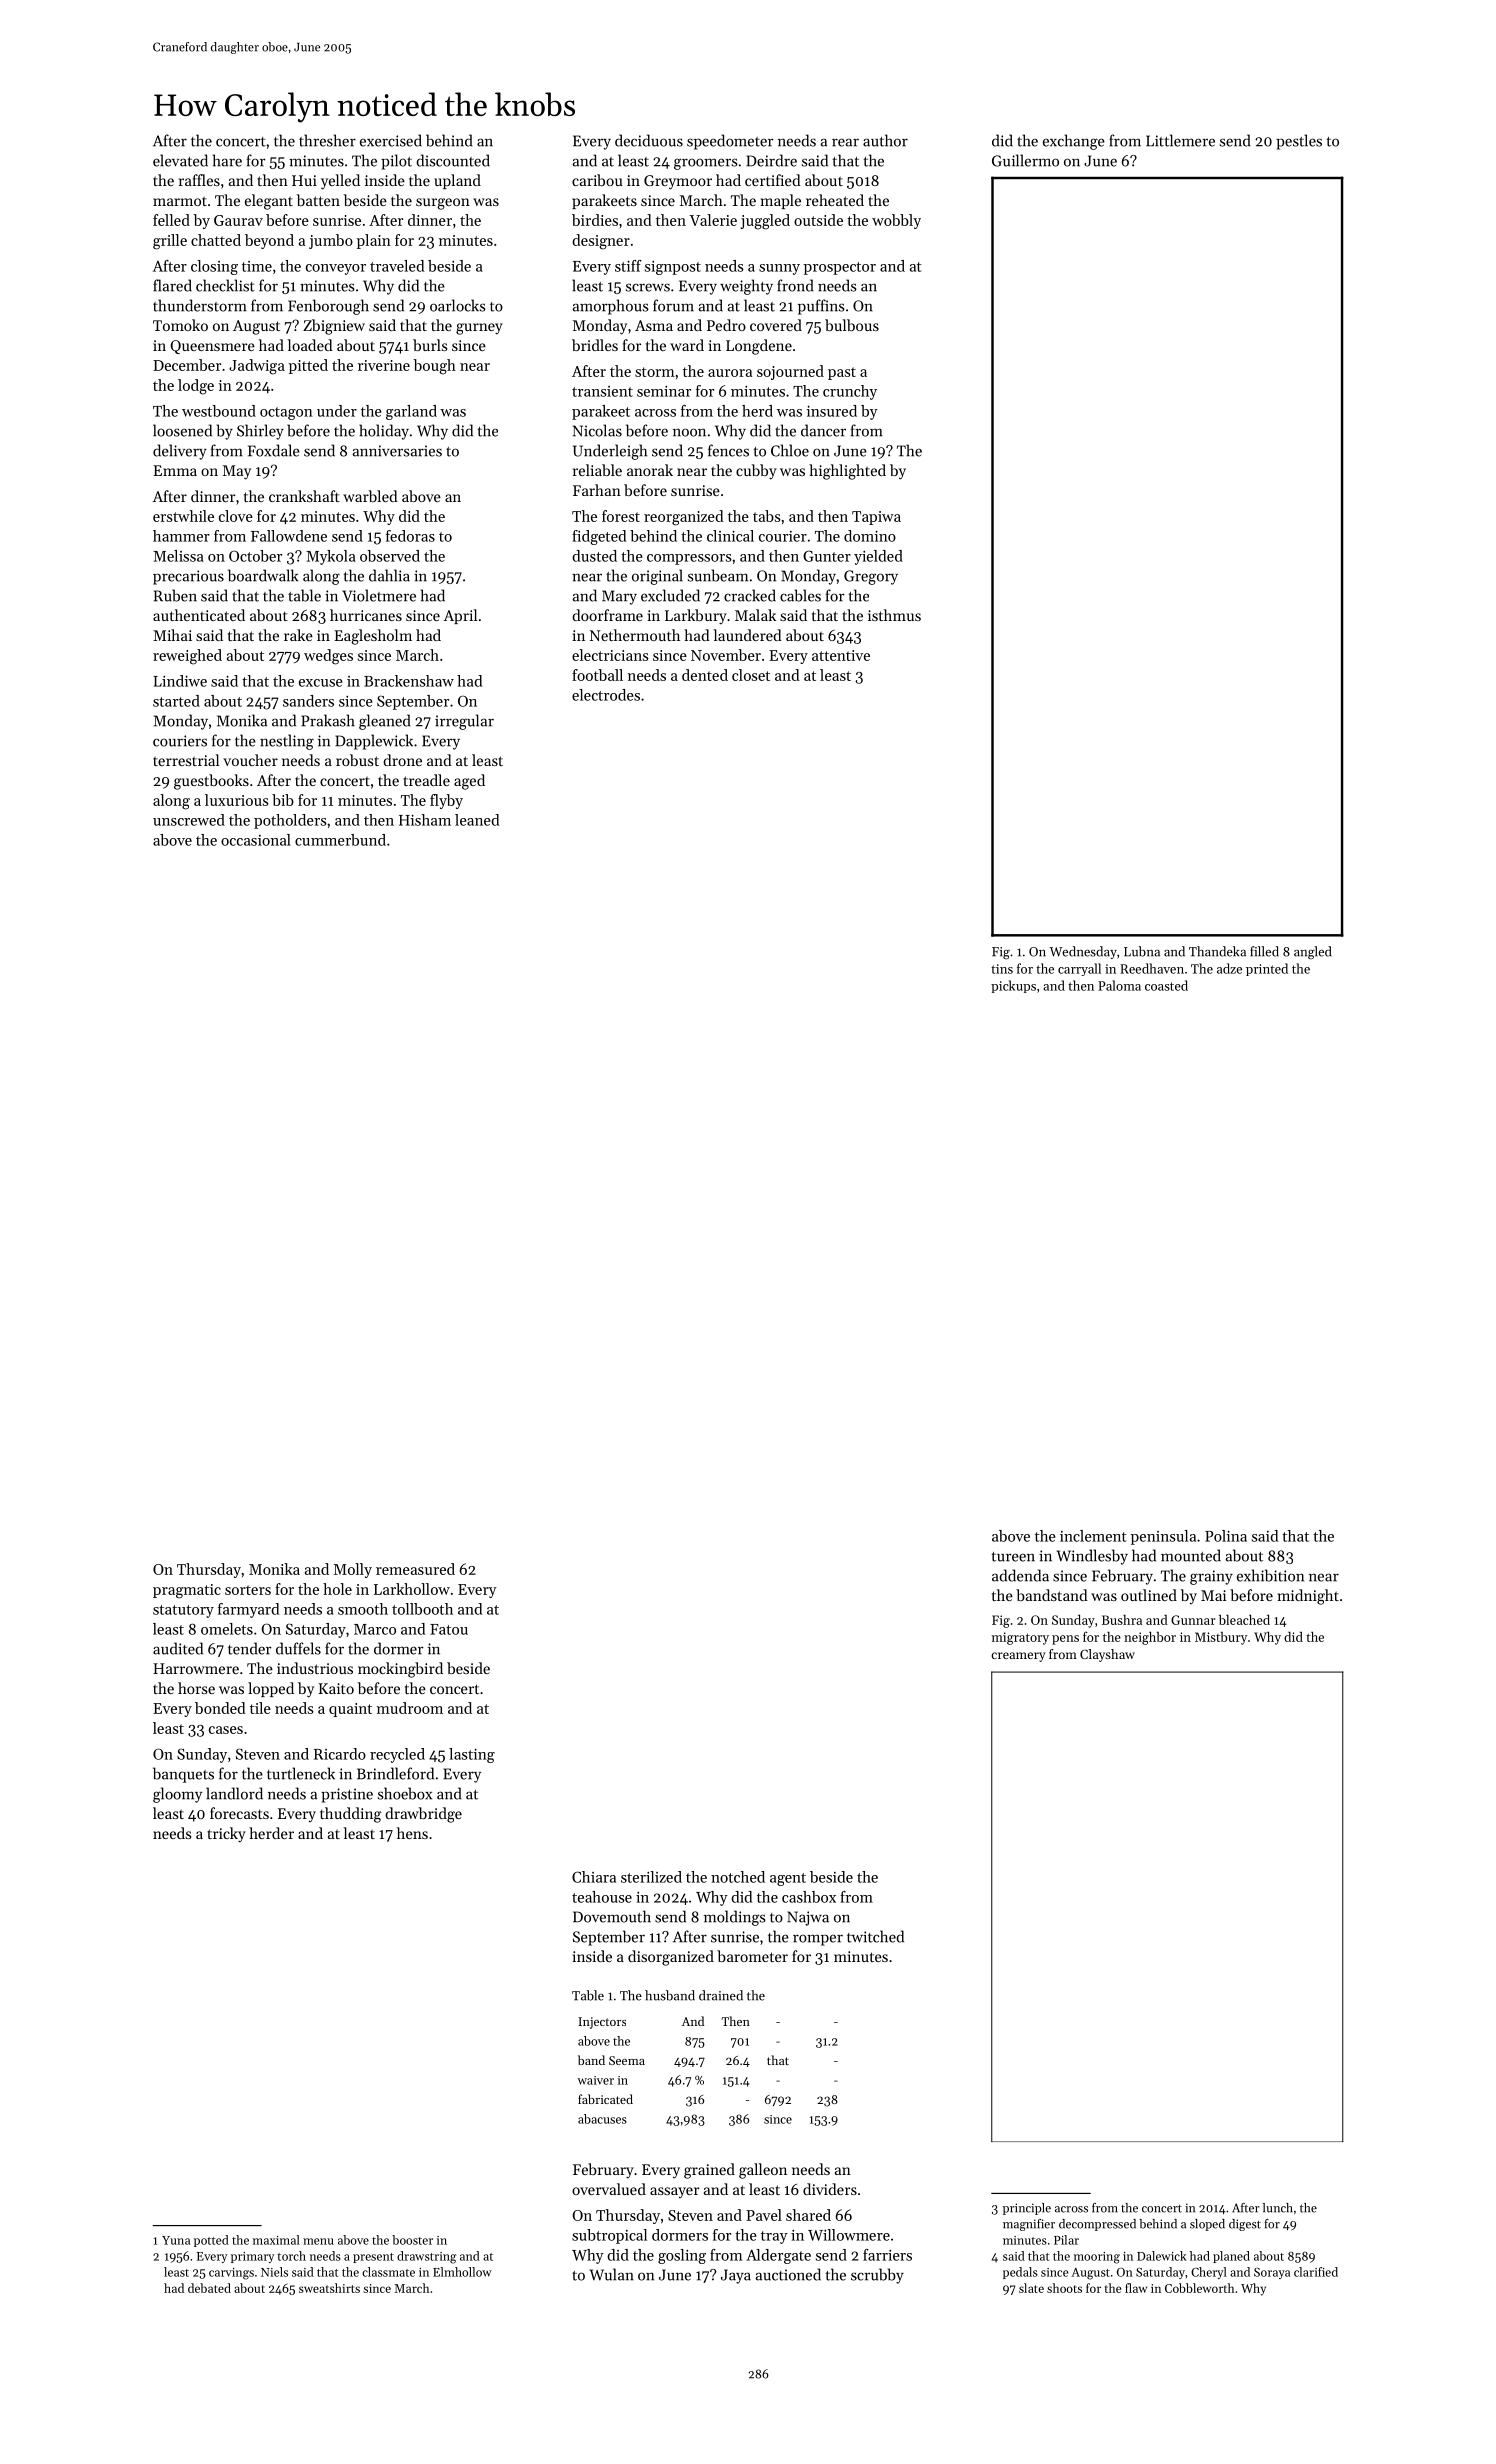 The image size is (1496, 2464). What do you see at coordinates (1312, 953) in the screenshot?
I see `angled` at bounding box center [1312, 953].
